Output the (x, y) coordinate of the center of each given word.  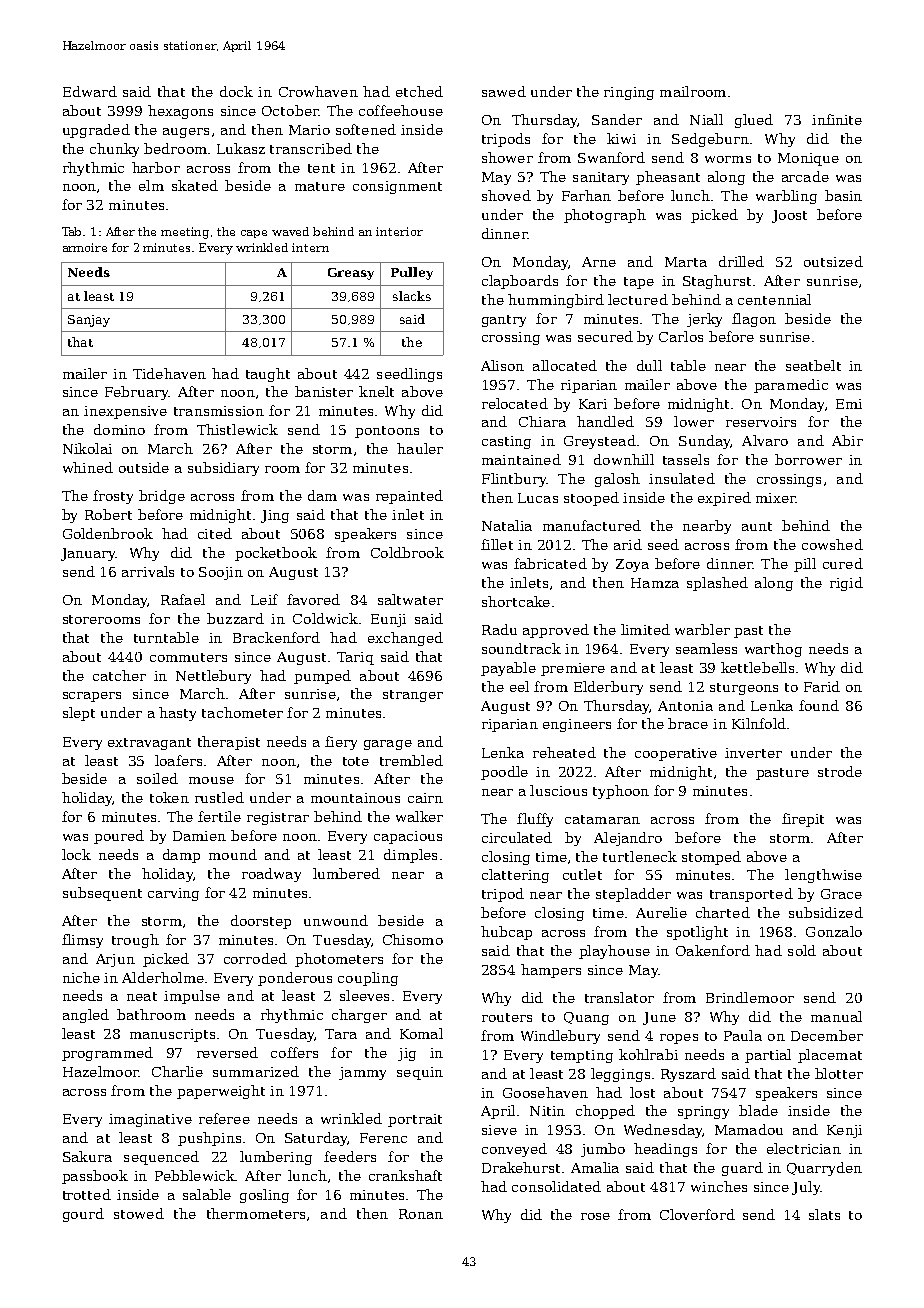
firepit (803, 820)
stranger (413, 696)
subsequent (102, 894)
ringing (629, 93)
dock (236, 91)
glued (754, 121)
